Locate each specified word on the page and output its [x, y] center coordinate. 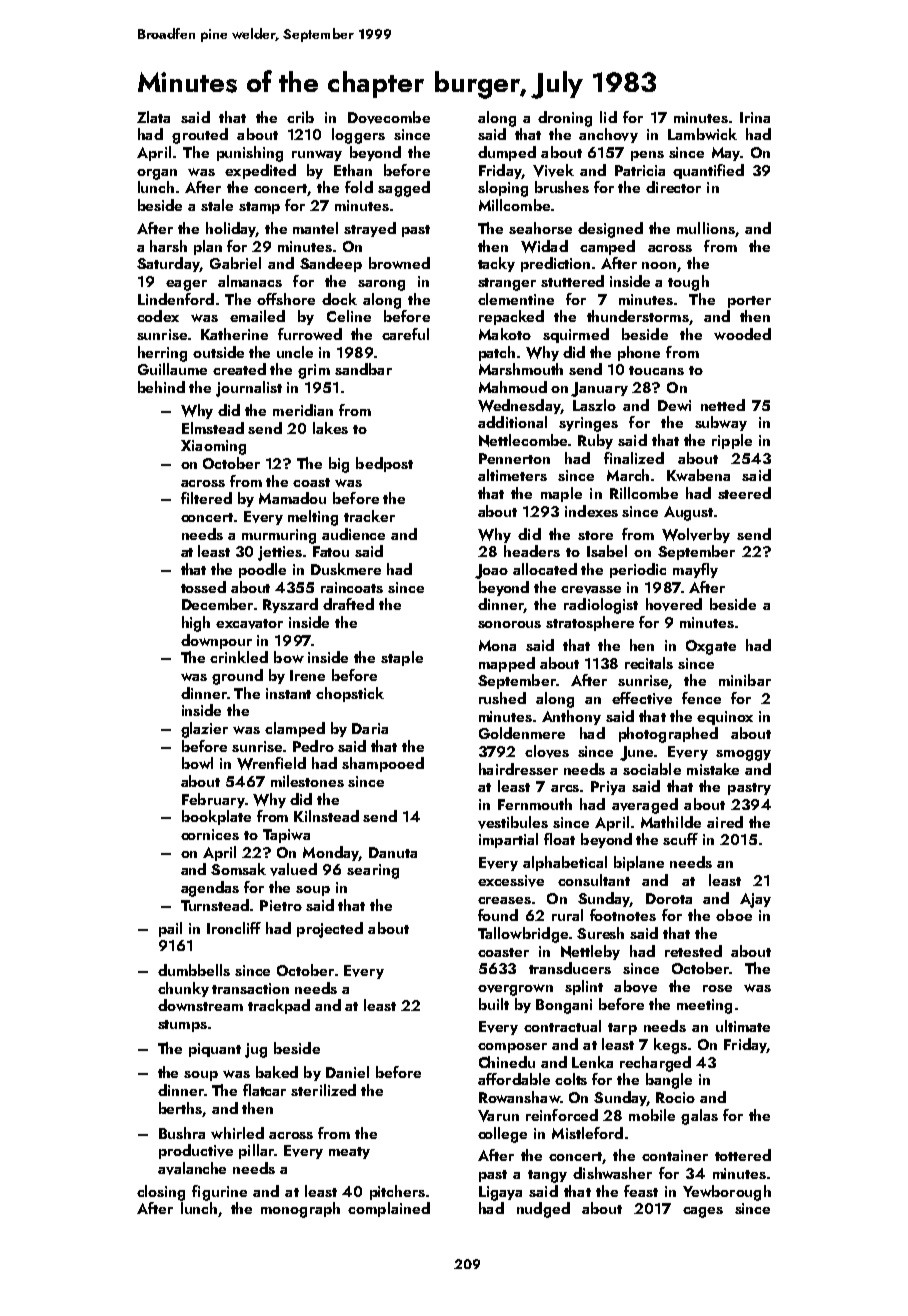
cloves [547, 751]
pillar [256, 1151]
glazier [204, 730]
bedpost [384, 464]
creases [504, 900]
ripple [732, 441]
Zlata [153, 117]
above [635, 986]
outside [218, 352]
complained [389, 1209]
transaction [250, 988]
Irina [755, 117]
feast [641, 1191]
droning [565, 119]
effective [642, 698]
